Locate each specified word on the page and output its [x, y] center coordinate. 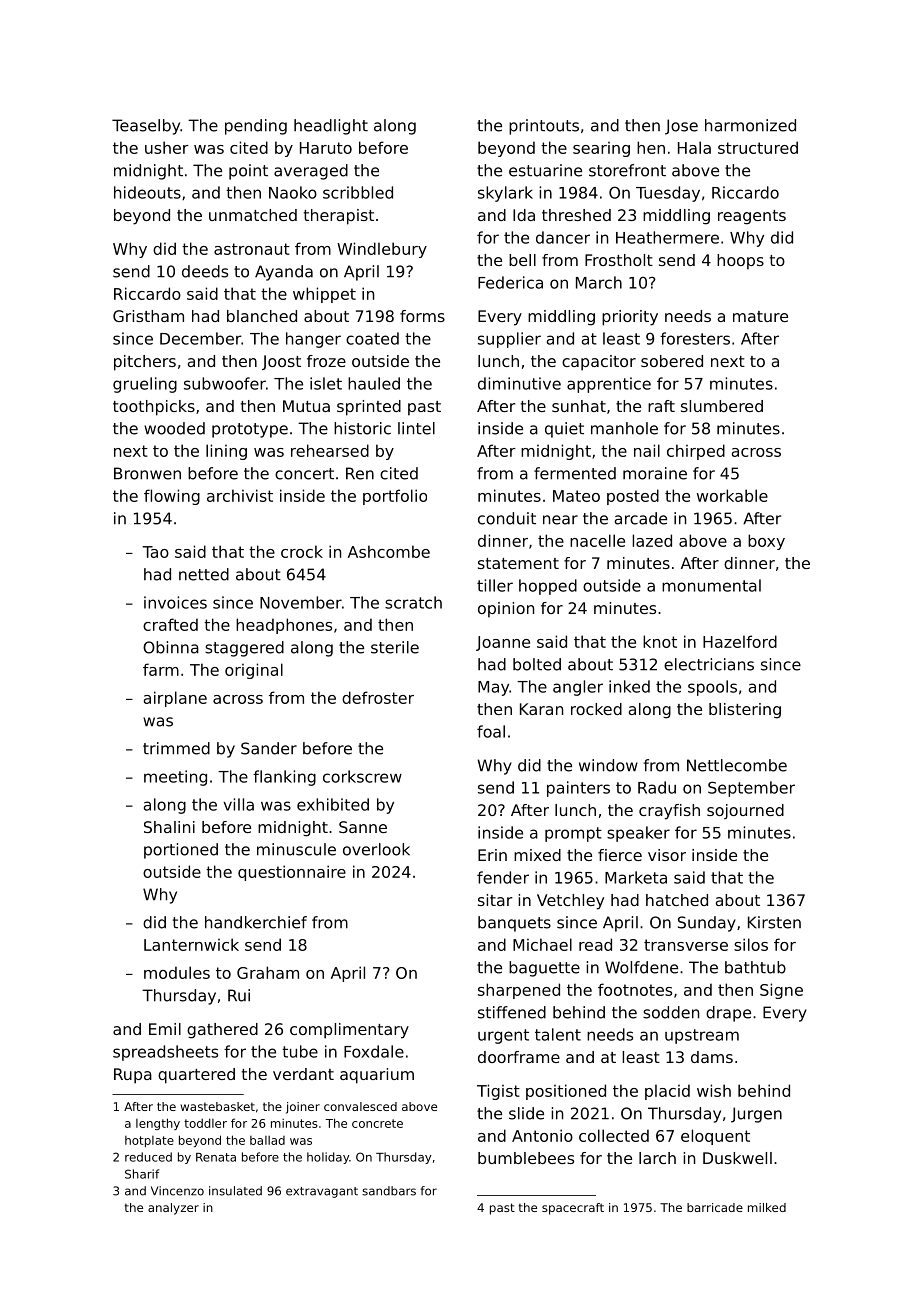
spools [712, 688]
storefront [627, 170]
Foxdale [374, 1051]
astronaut [252, 249]
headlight [331, 127]
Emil [165, 1029]
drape [728, 1014]
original [254, 671]
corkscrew [362, 776]
